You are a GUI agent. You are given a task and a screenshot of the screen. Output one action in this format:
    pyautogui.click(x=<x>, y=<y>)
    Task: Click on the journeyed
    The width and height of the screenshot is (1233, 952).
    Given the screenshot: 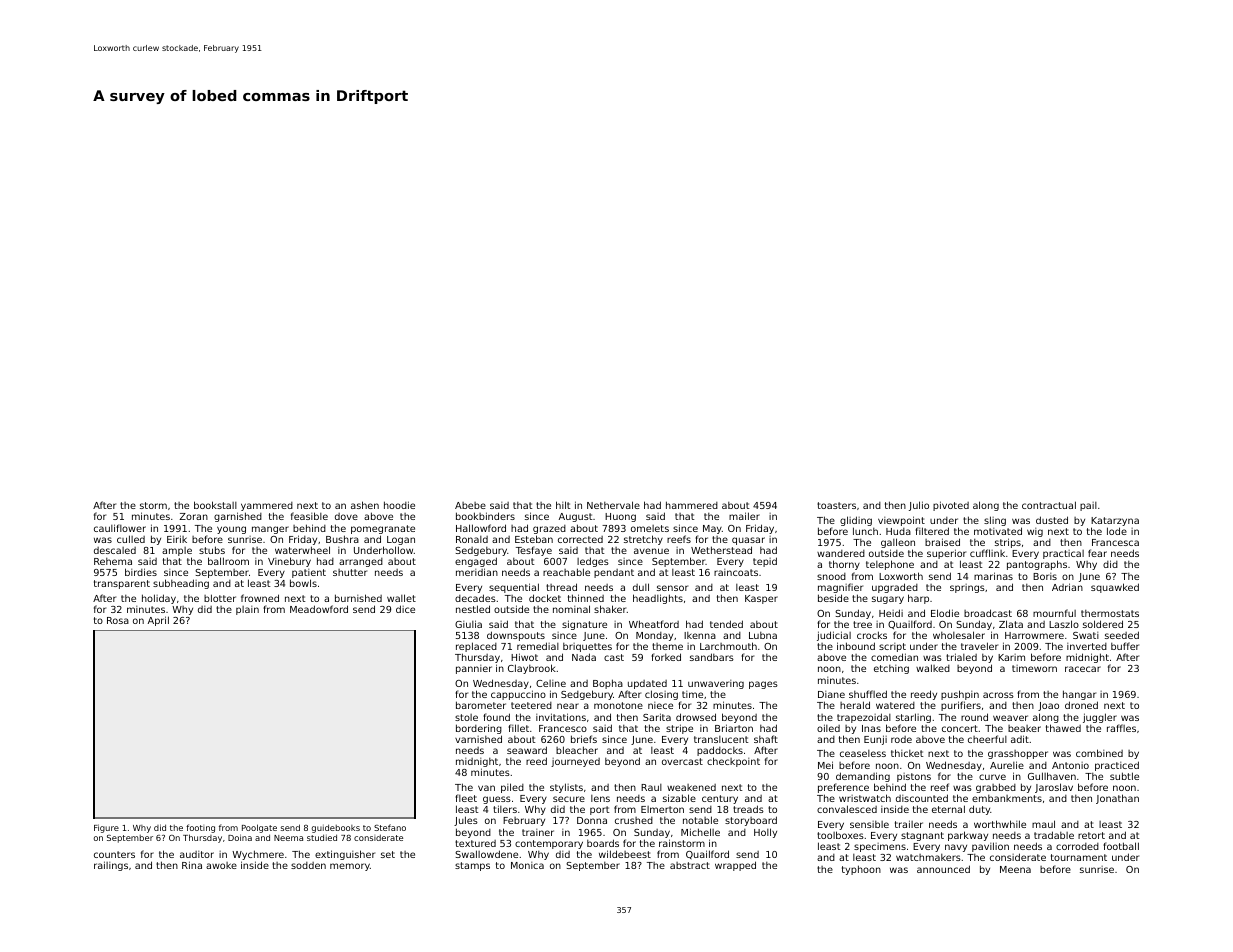 What is the action you would take?
    pyautogui.click(x=575, y=762)
